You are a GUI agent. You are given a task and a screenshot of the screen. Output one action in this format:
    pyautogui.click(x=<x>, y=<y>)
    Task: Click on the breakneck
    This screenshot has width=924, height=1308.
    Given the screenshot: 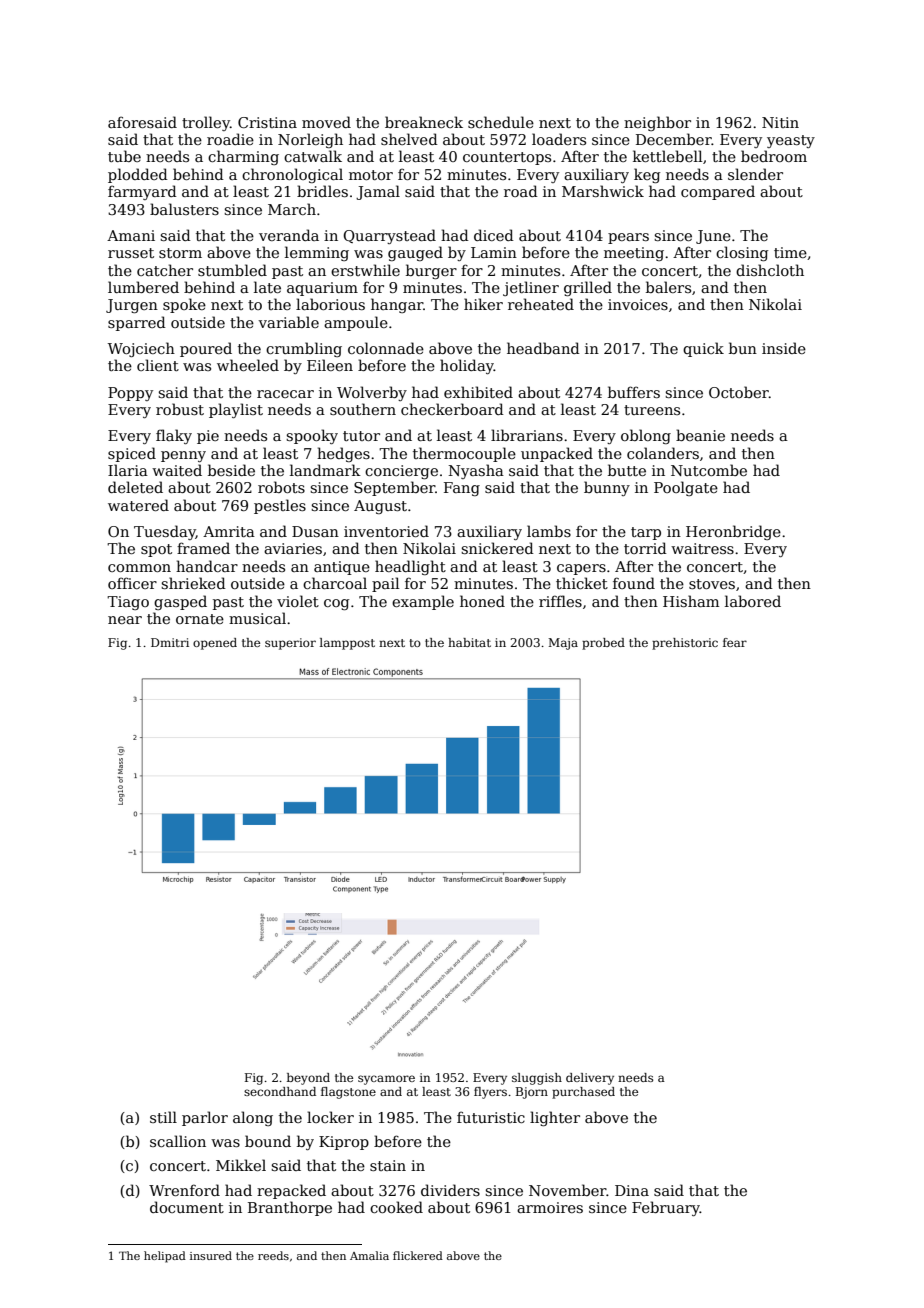 What is the action you would take?
    pyautogui.click(x=424, y=122)
